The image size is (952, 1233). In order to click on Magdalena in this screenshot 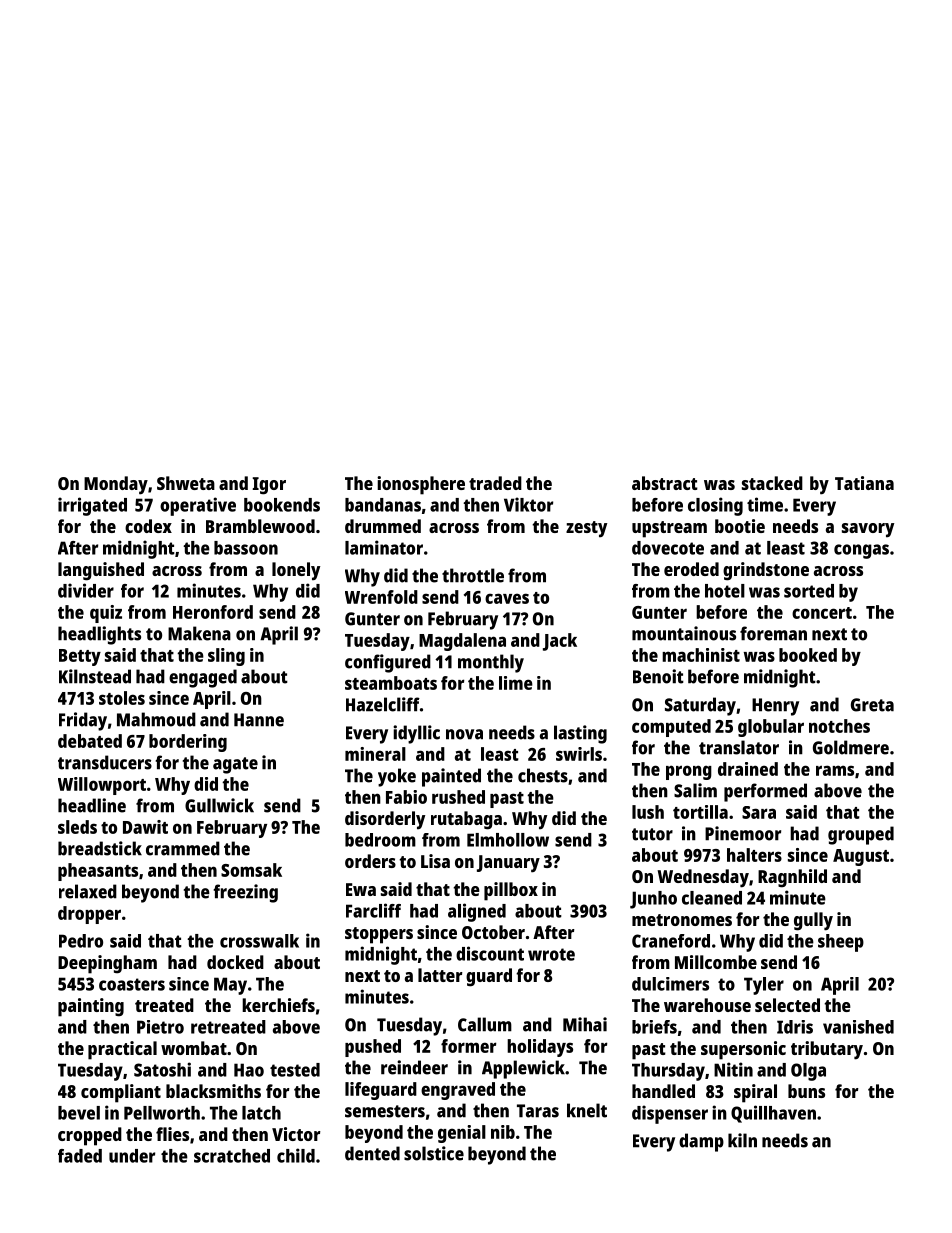, I will do `click(462, 642)`.
